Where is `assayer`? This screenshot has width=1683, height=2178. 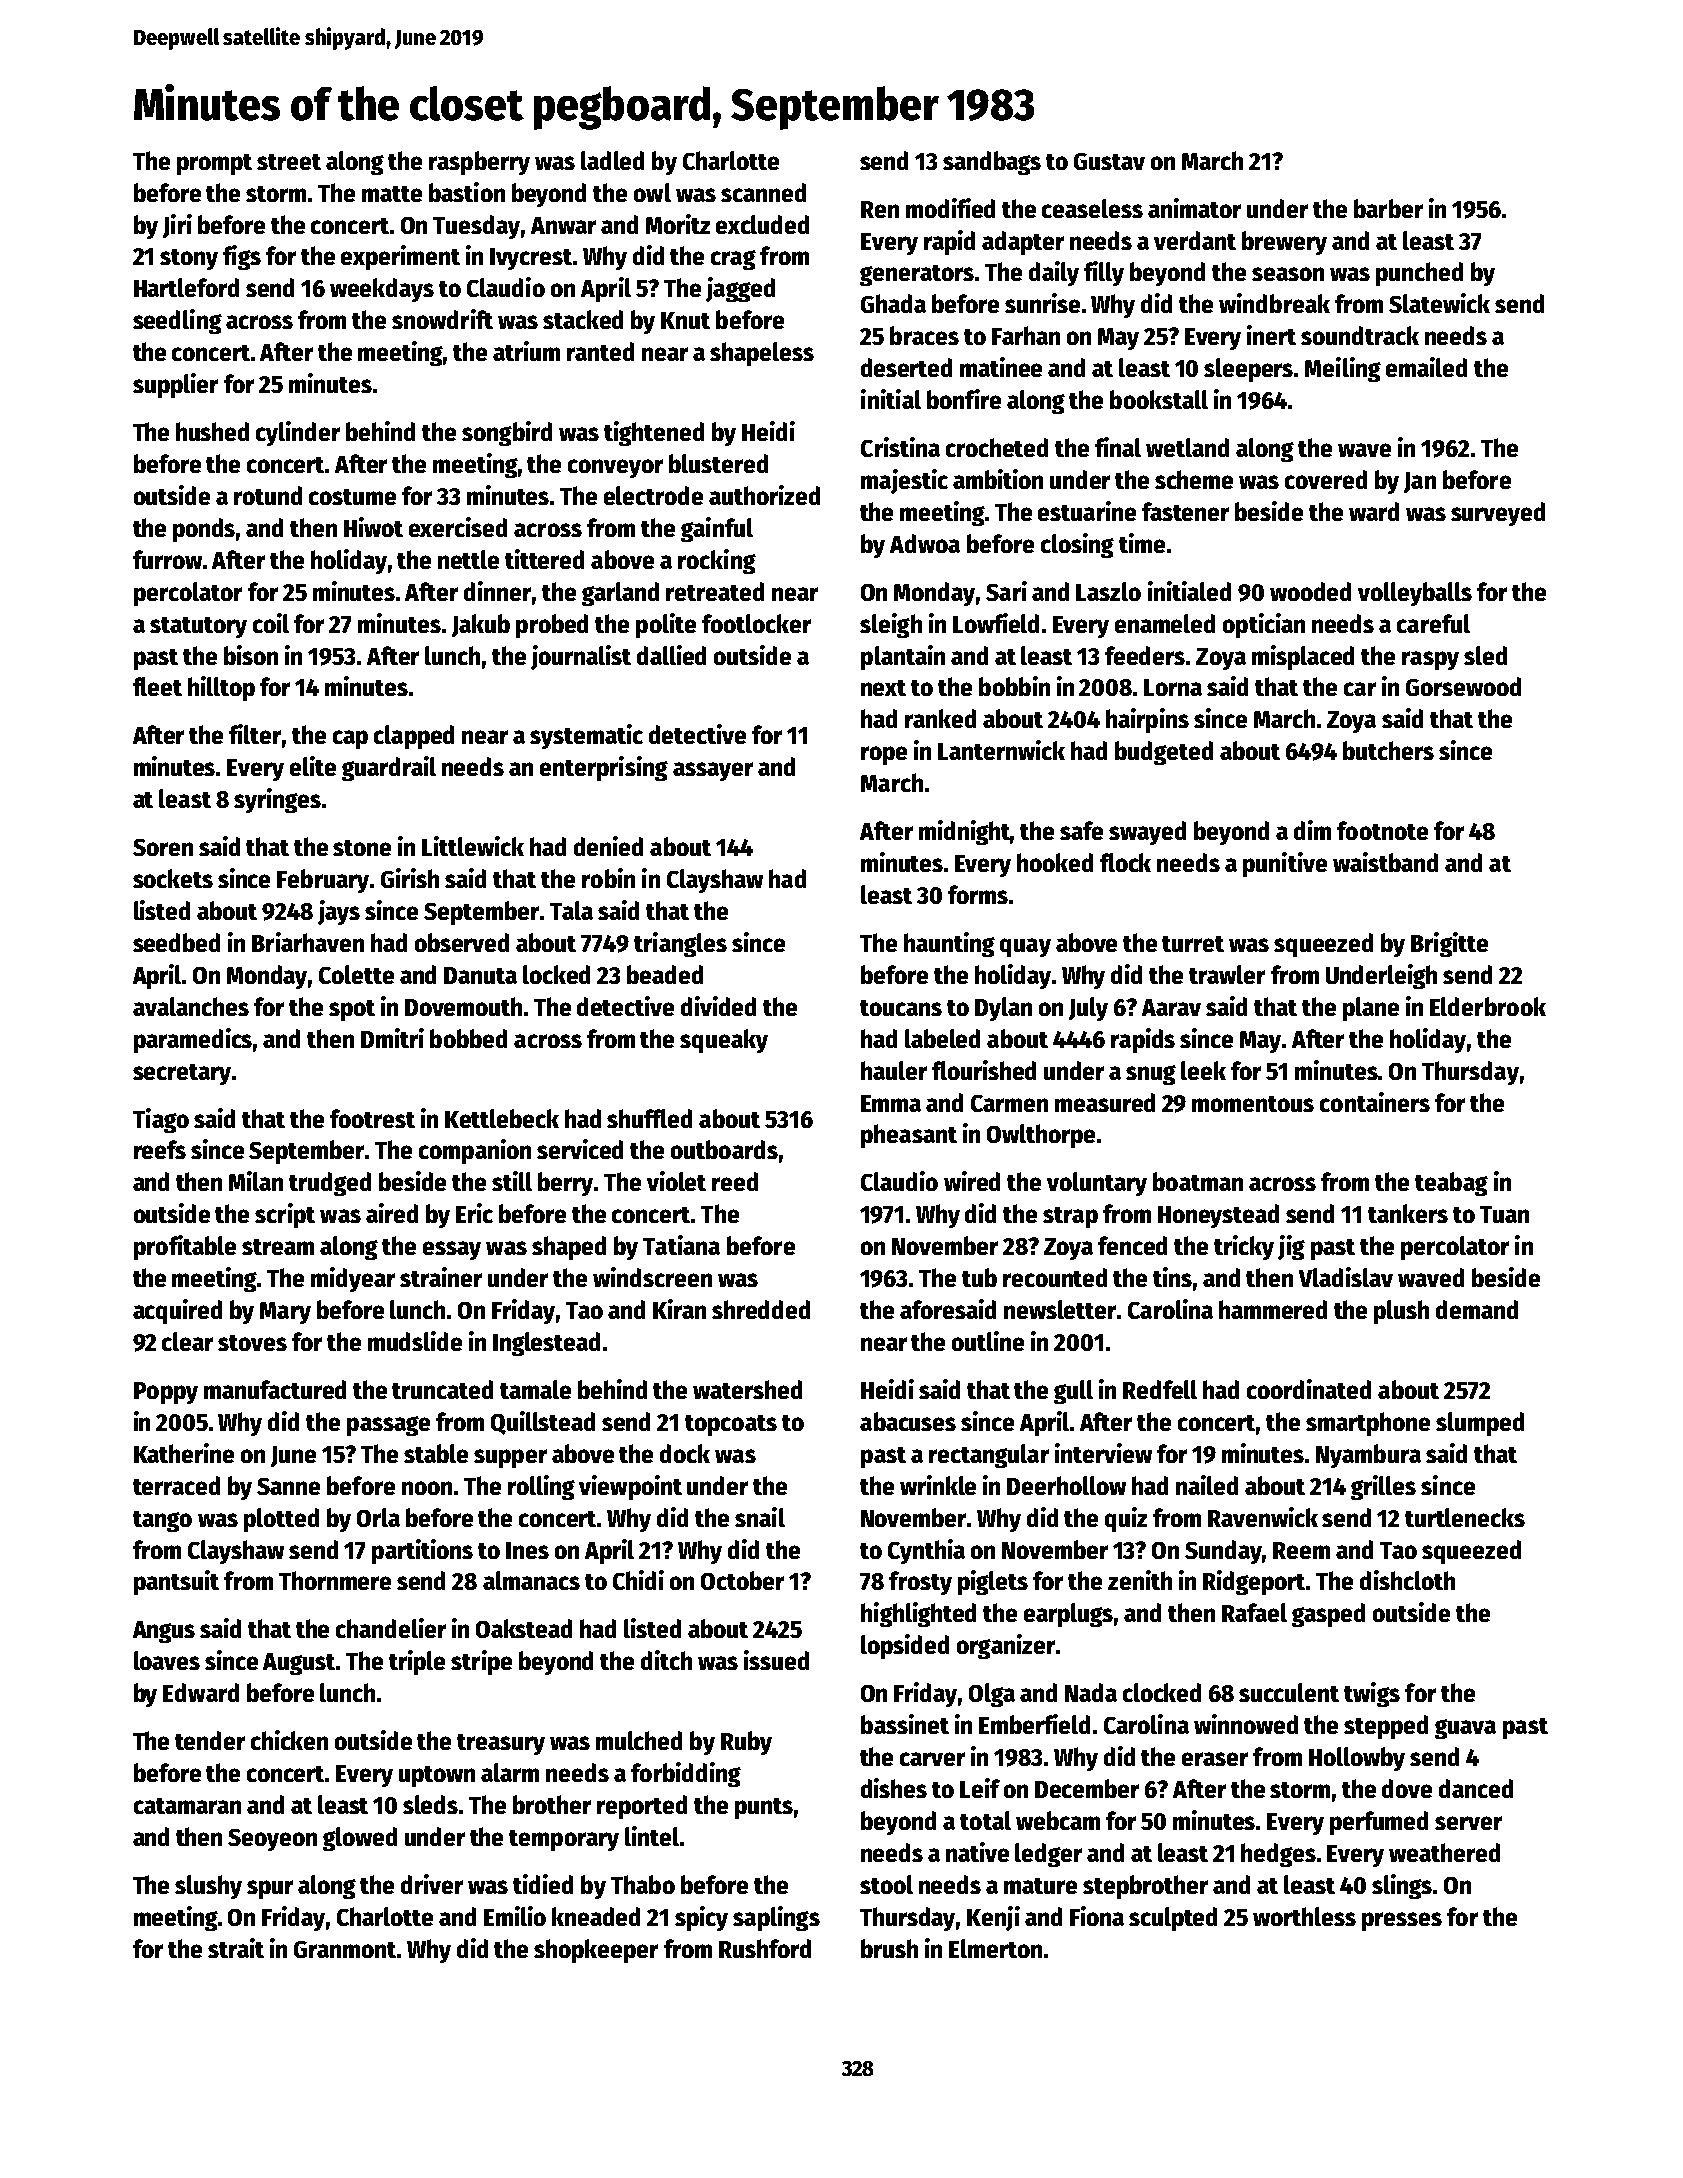
assayer is located at coordinates (713, 771).
